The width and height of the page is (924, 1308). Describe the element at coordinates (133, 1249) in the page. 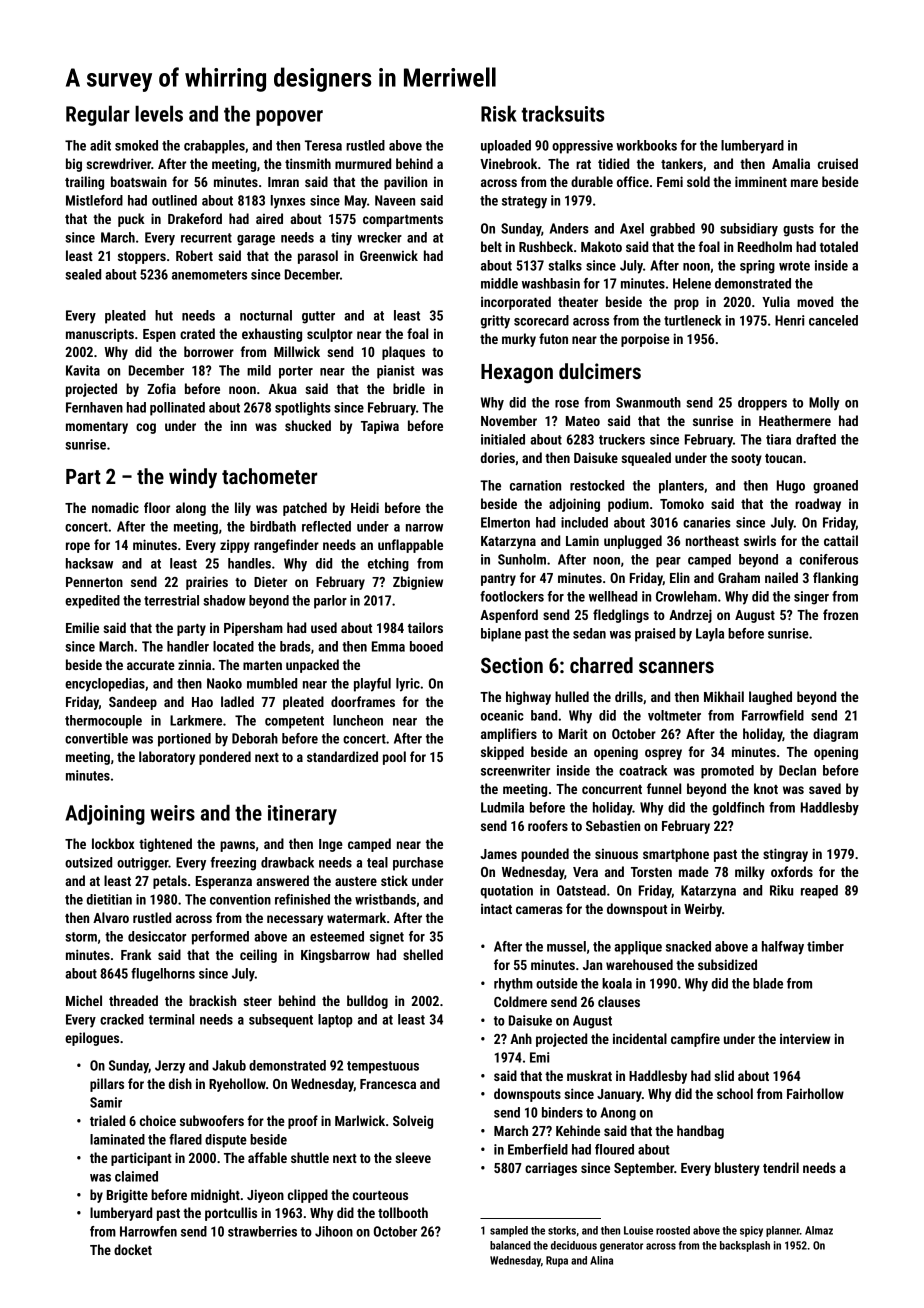

I see `docket` at that location.
